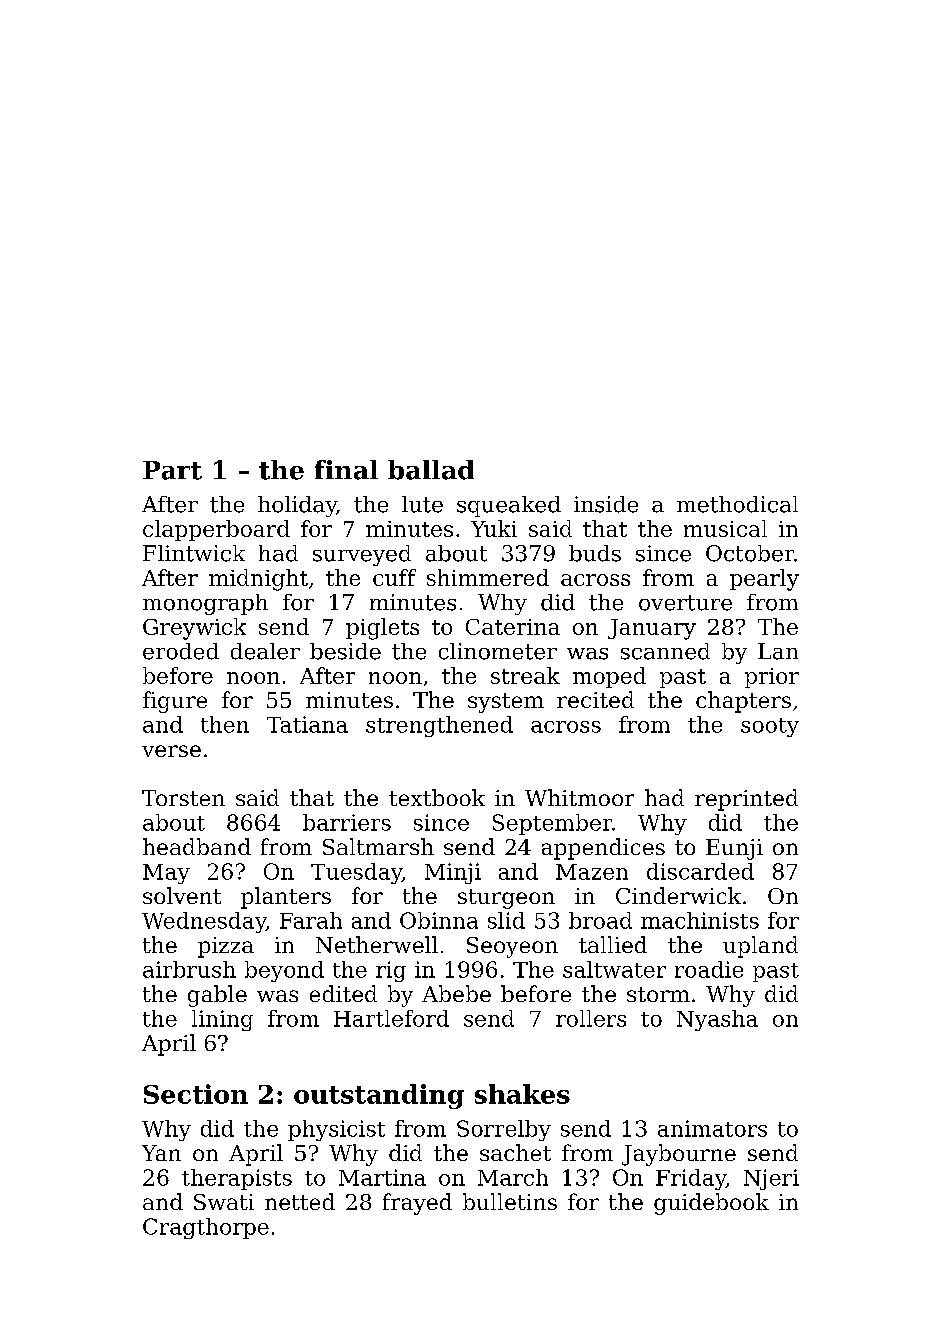 Image resolution: width=941 pixels, height=1335 pixels. I want to click on methodical, so click(737, 504).
